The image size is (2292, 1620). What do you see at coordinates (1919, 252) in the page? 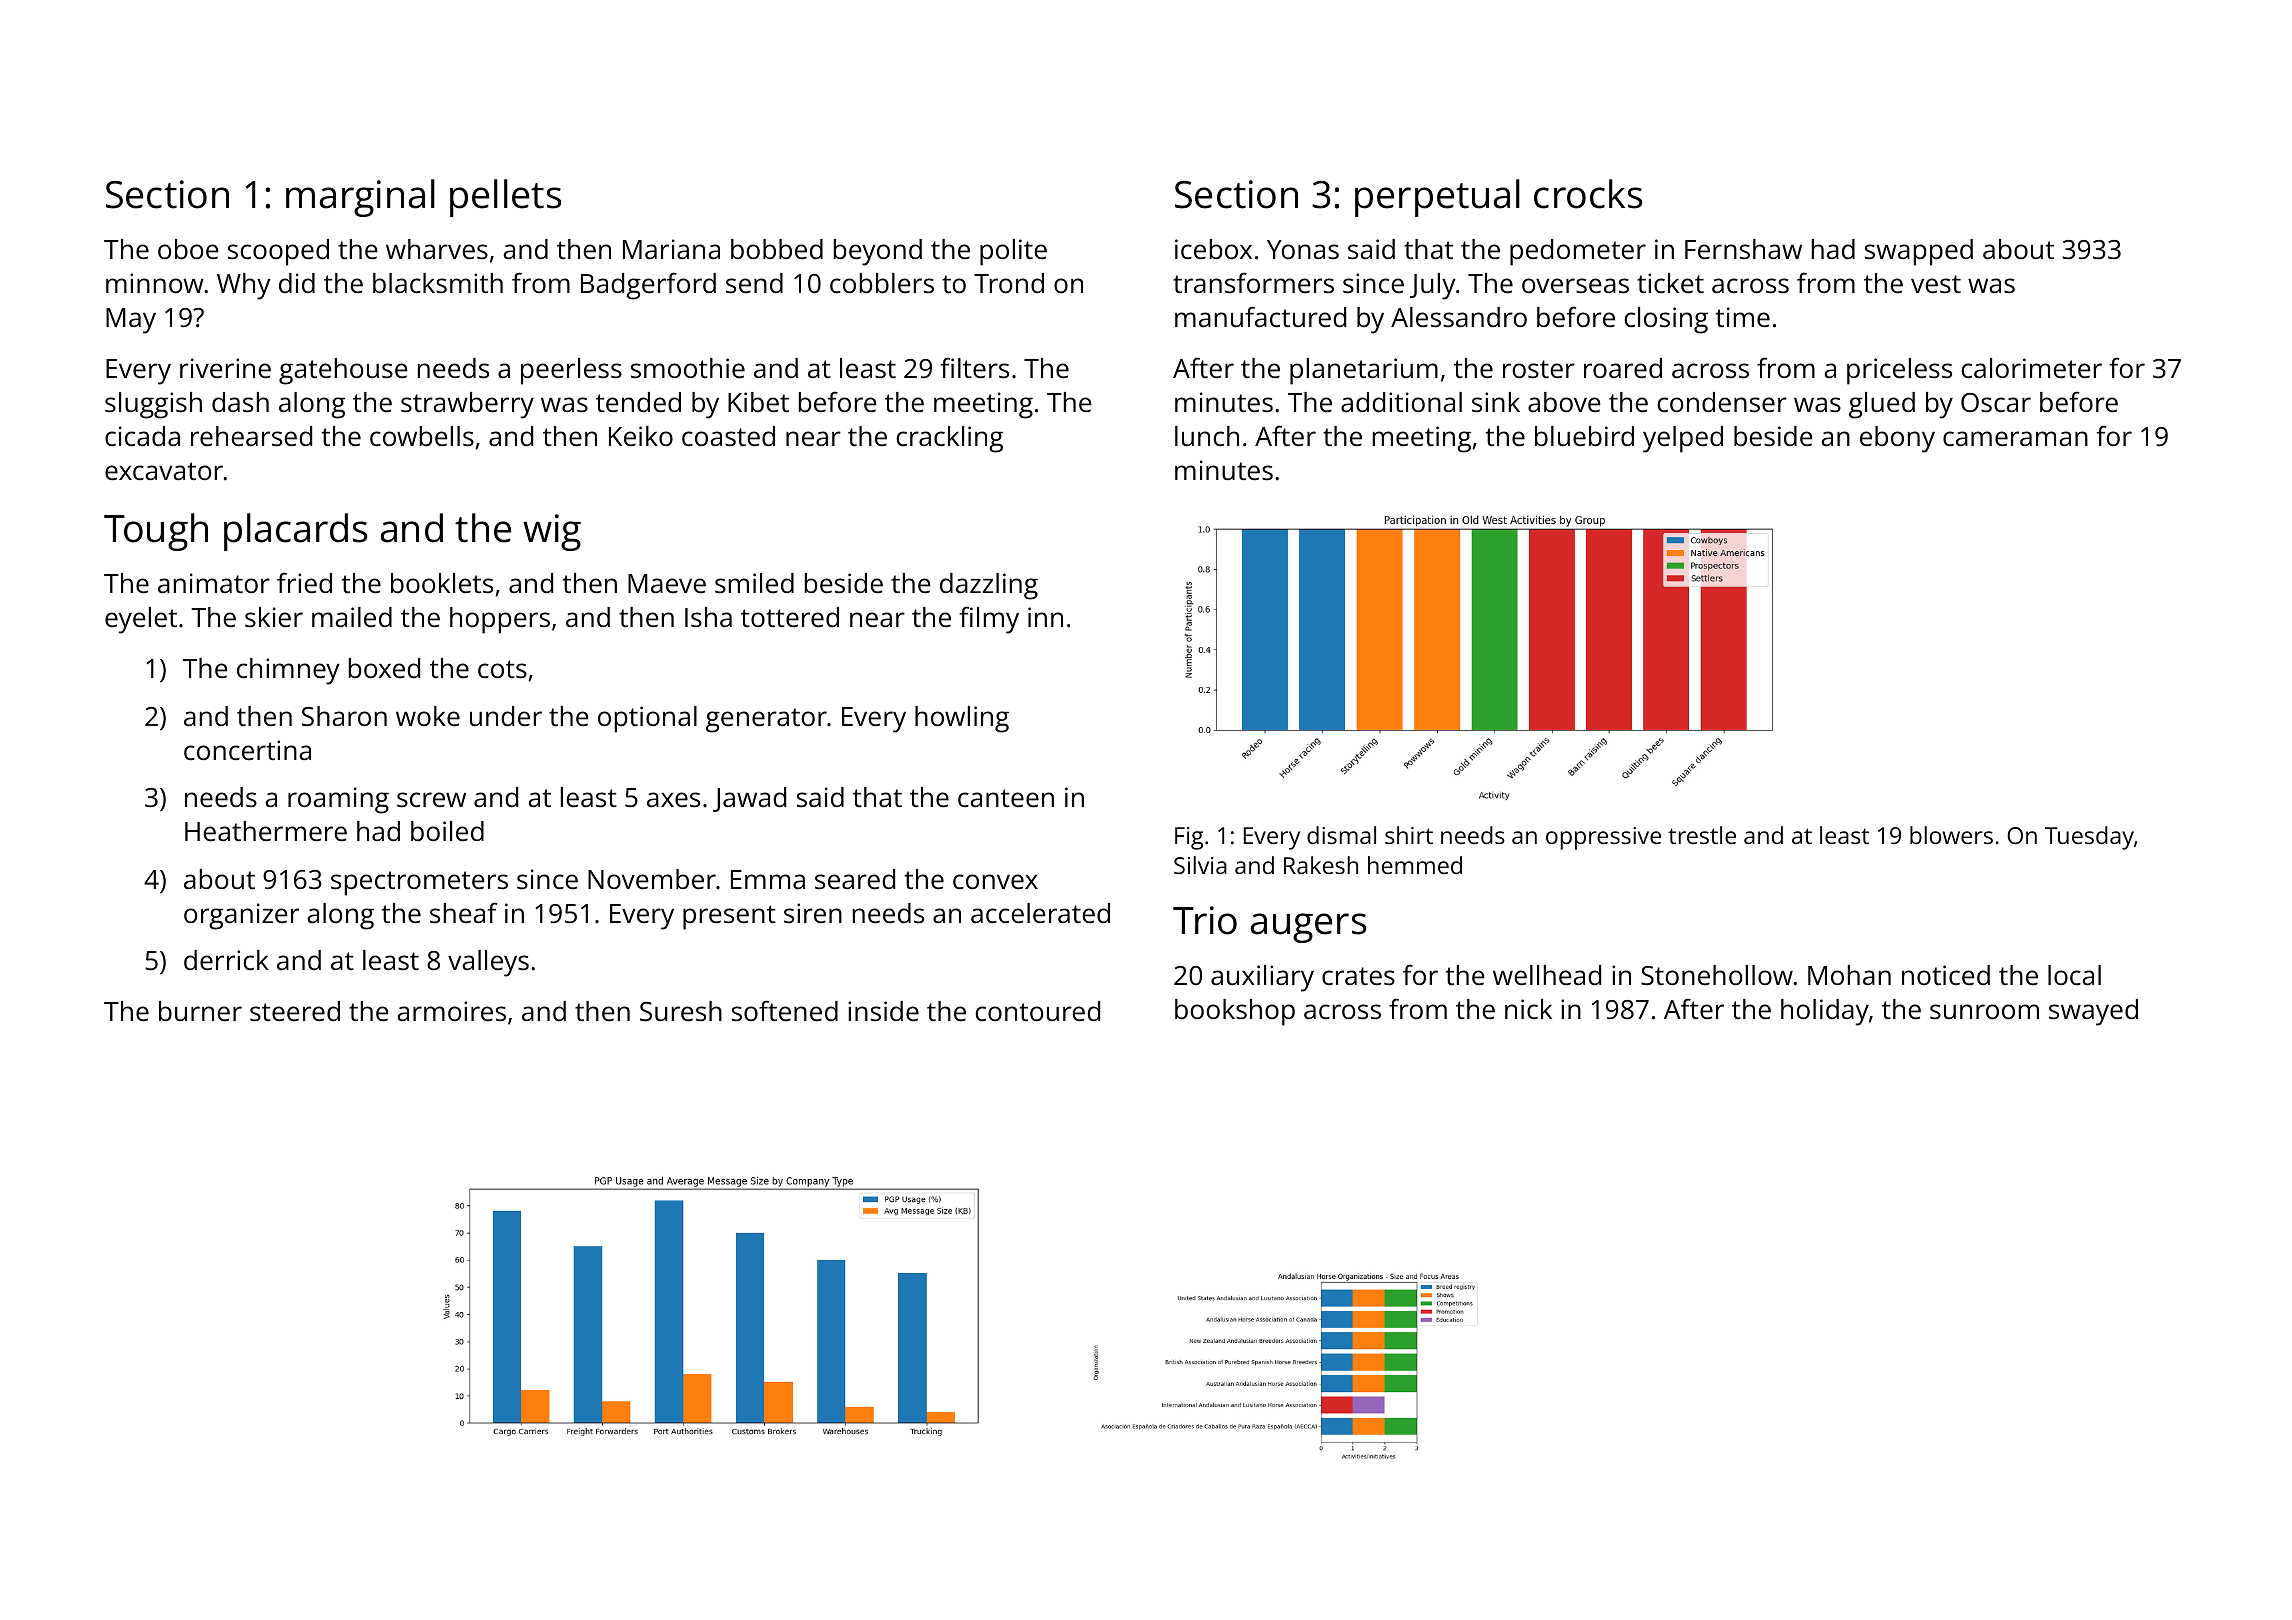
I see `swapped` at bounding box center [1919, 252].
